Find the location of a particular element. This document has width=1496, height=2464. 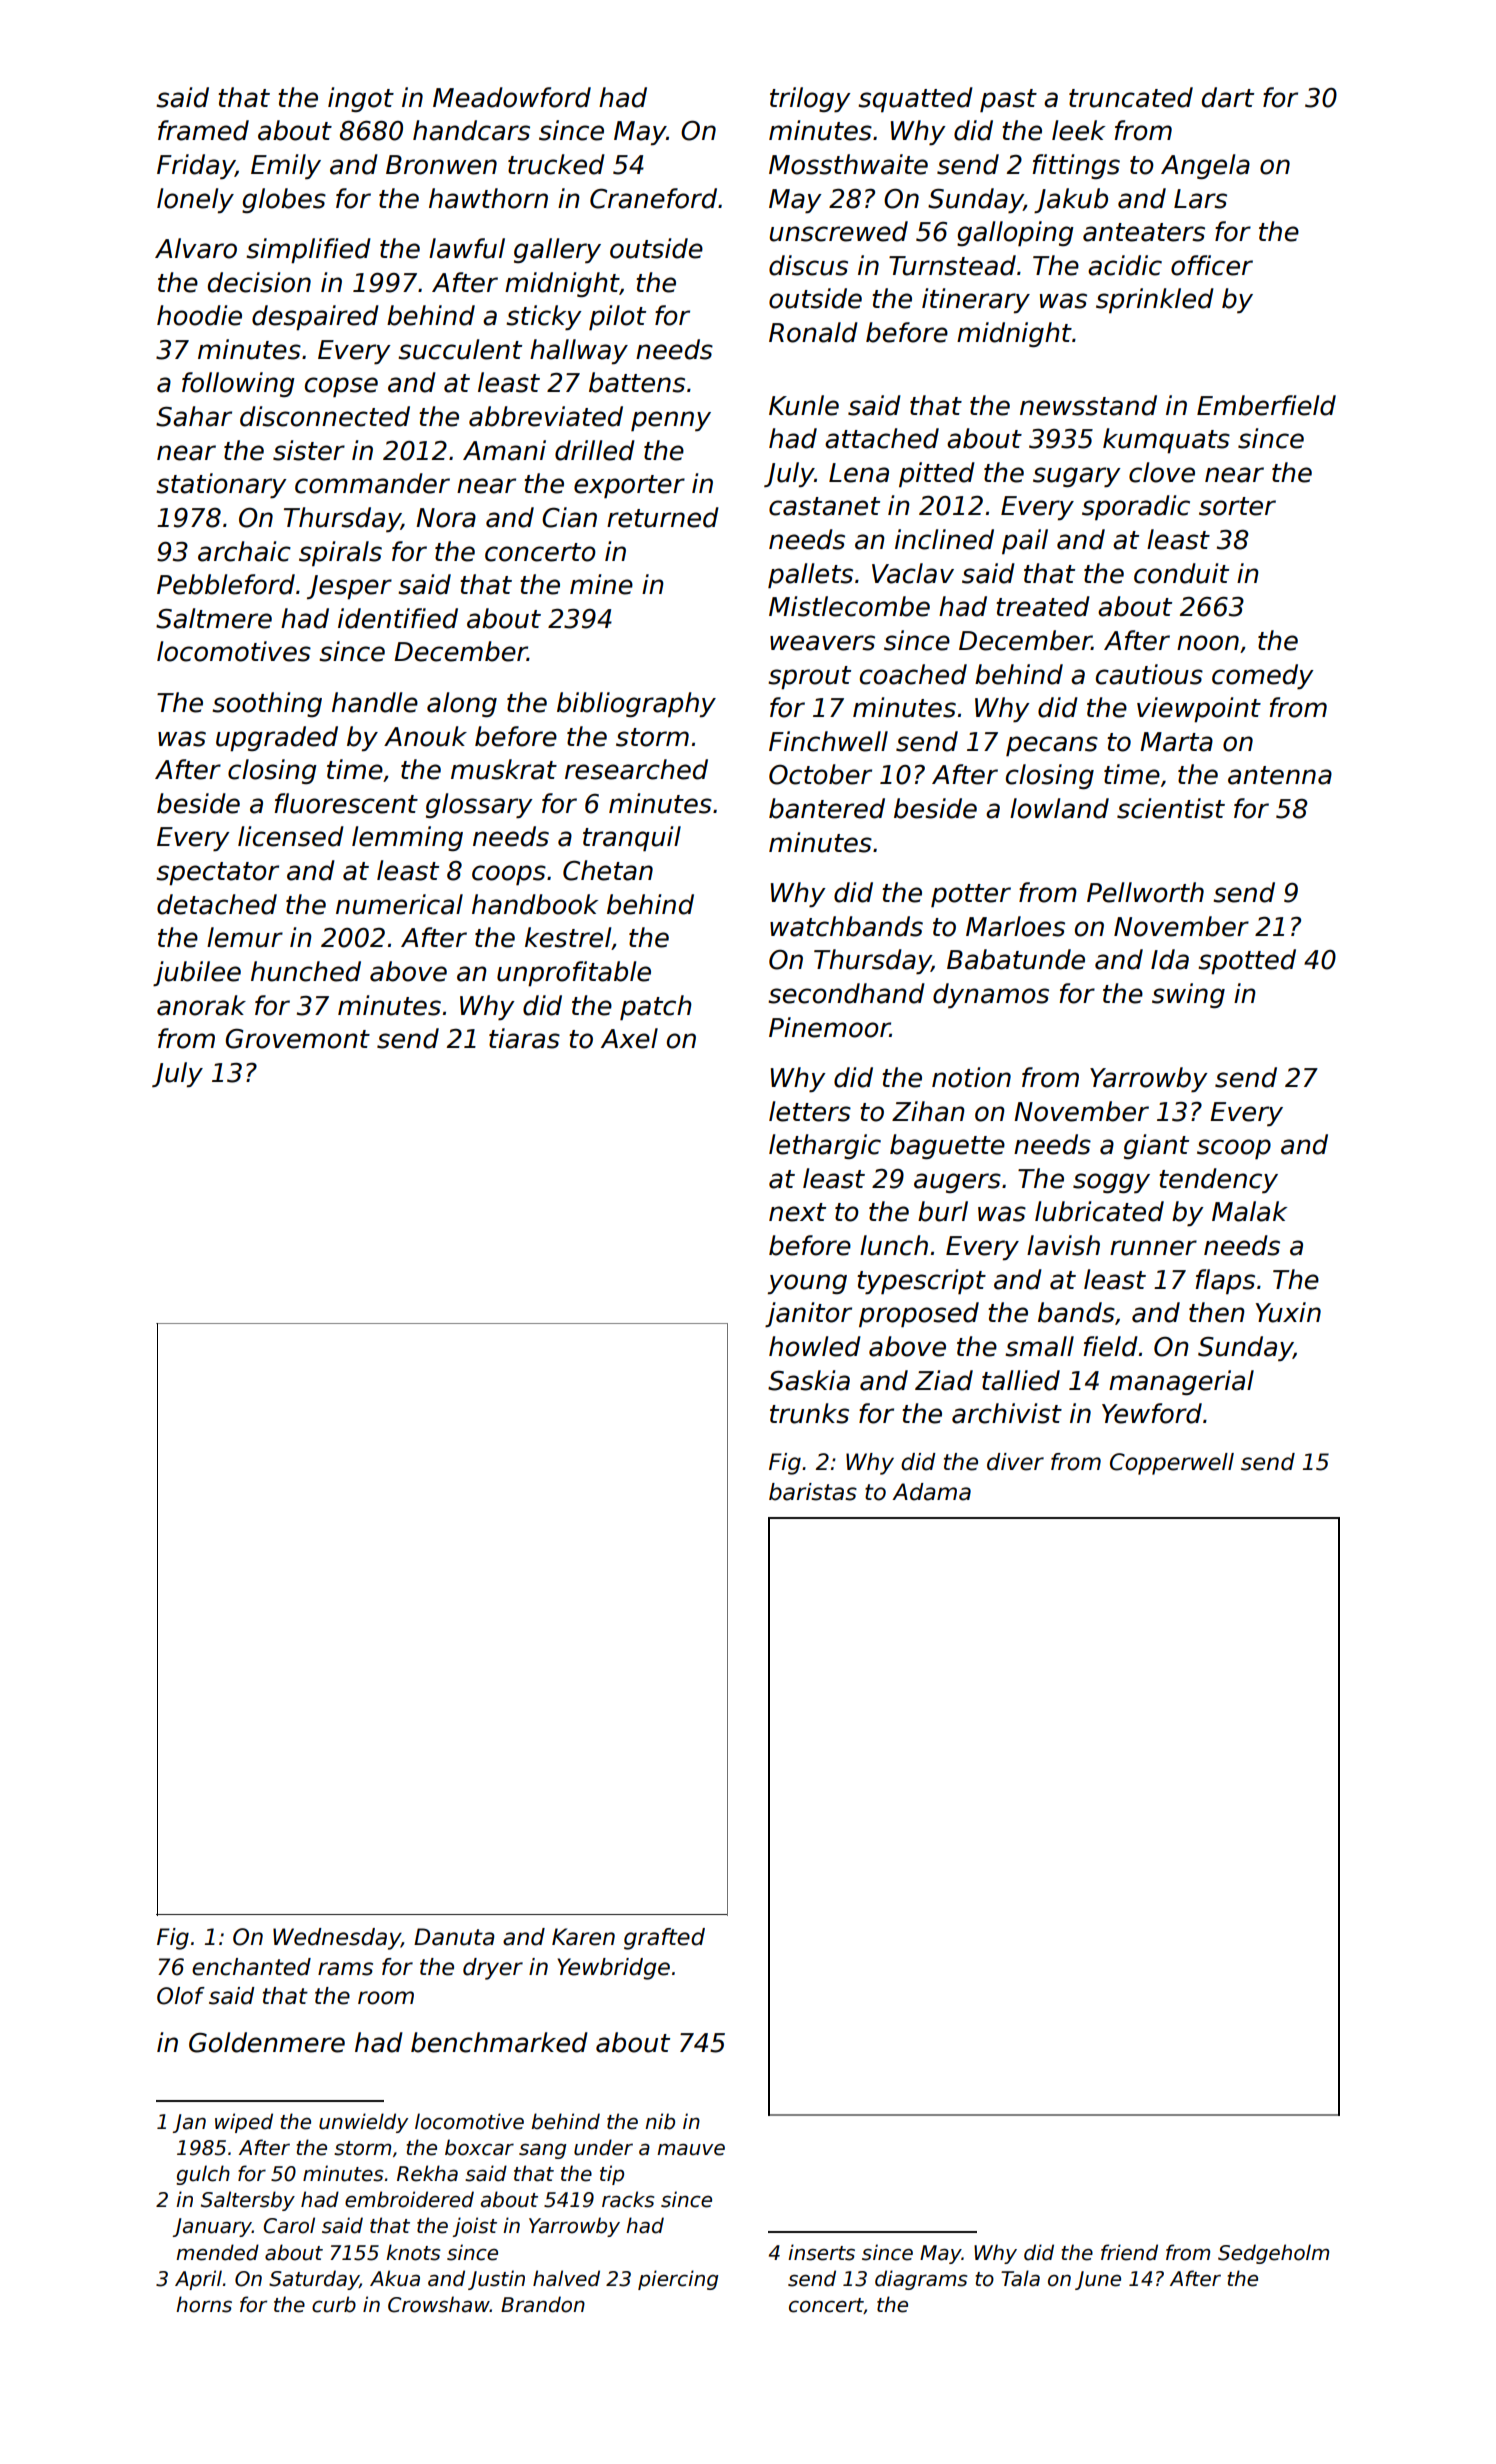

gulch is located at coordinates (203, 2175).
